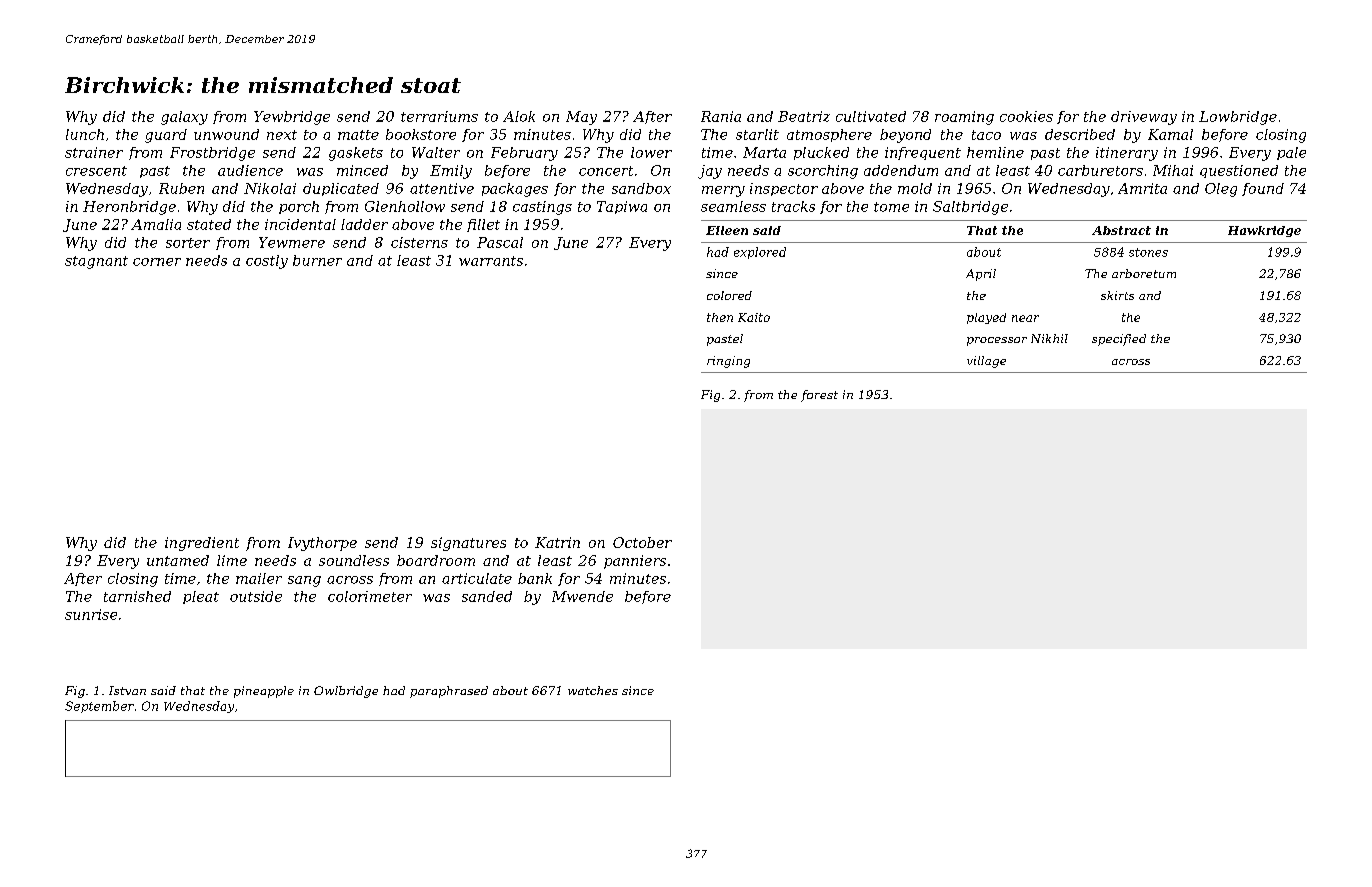 The height and width of the document is (887, 1372). Describe the element at coordinates (871, 116) in the document. I see `cultivated` at that location.
